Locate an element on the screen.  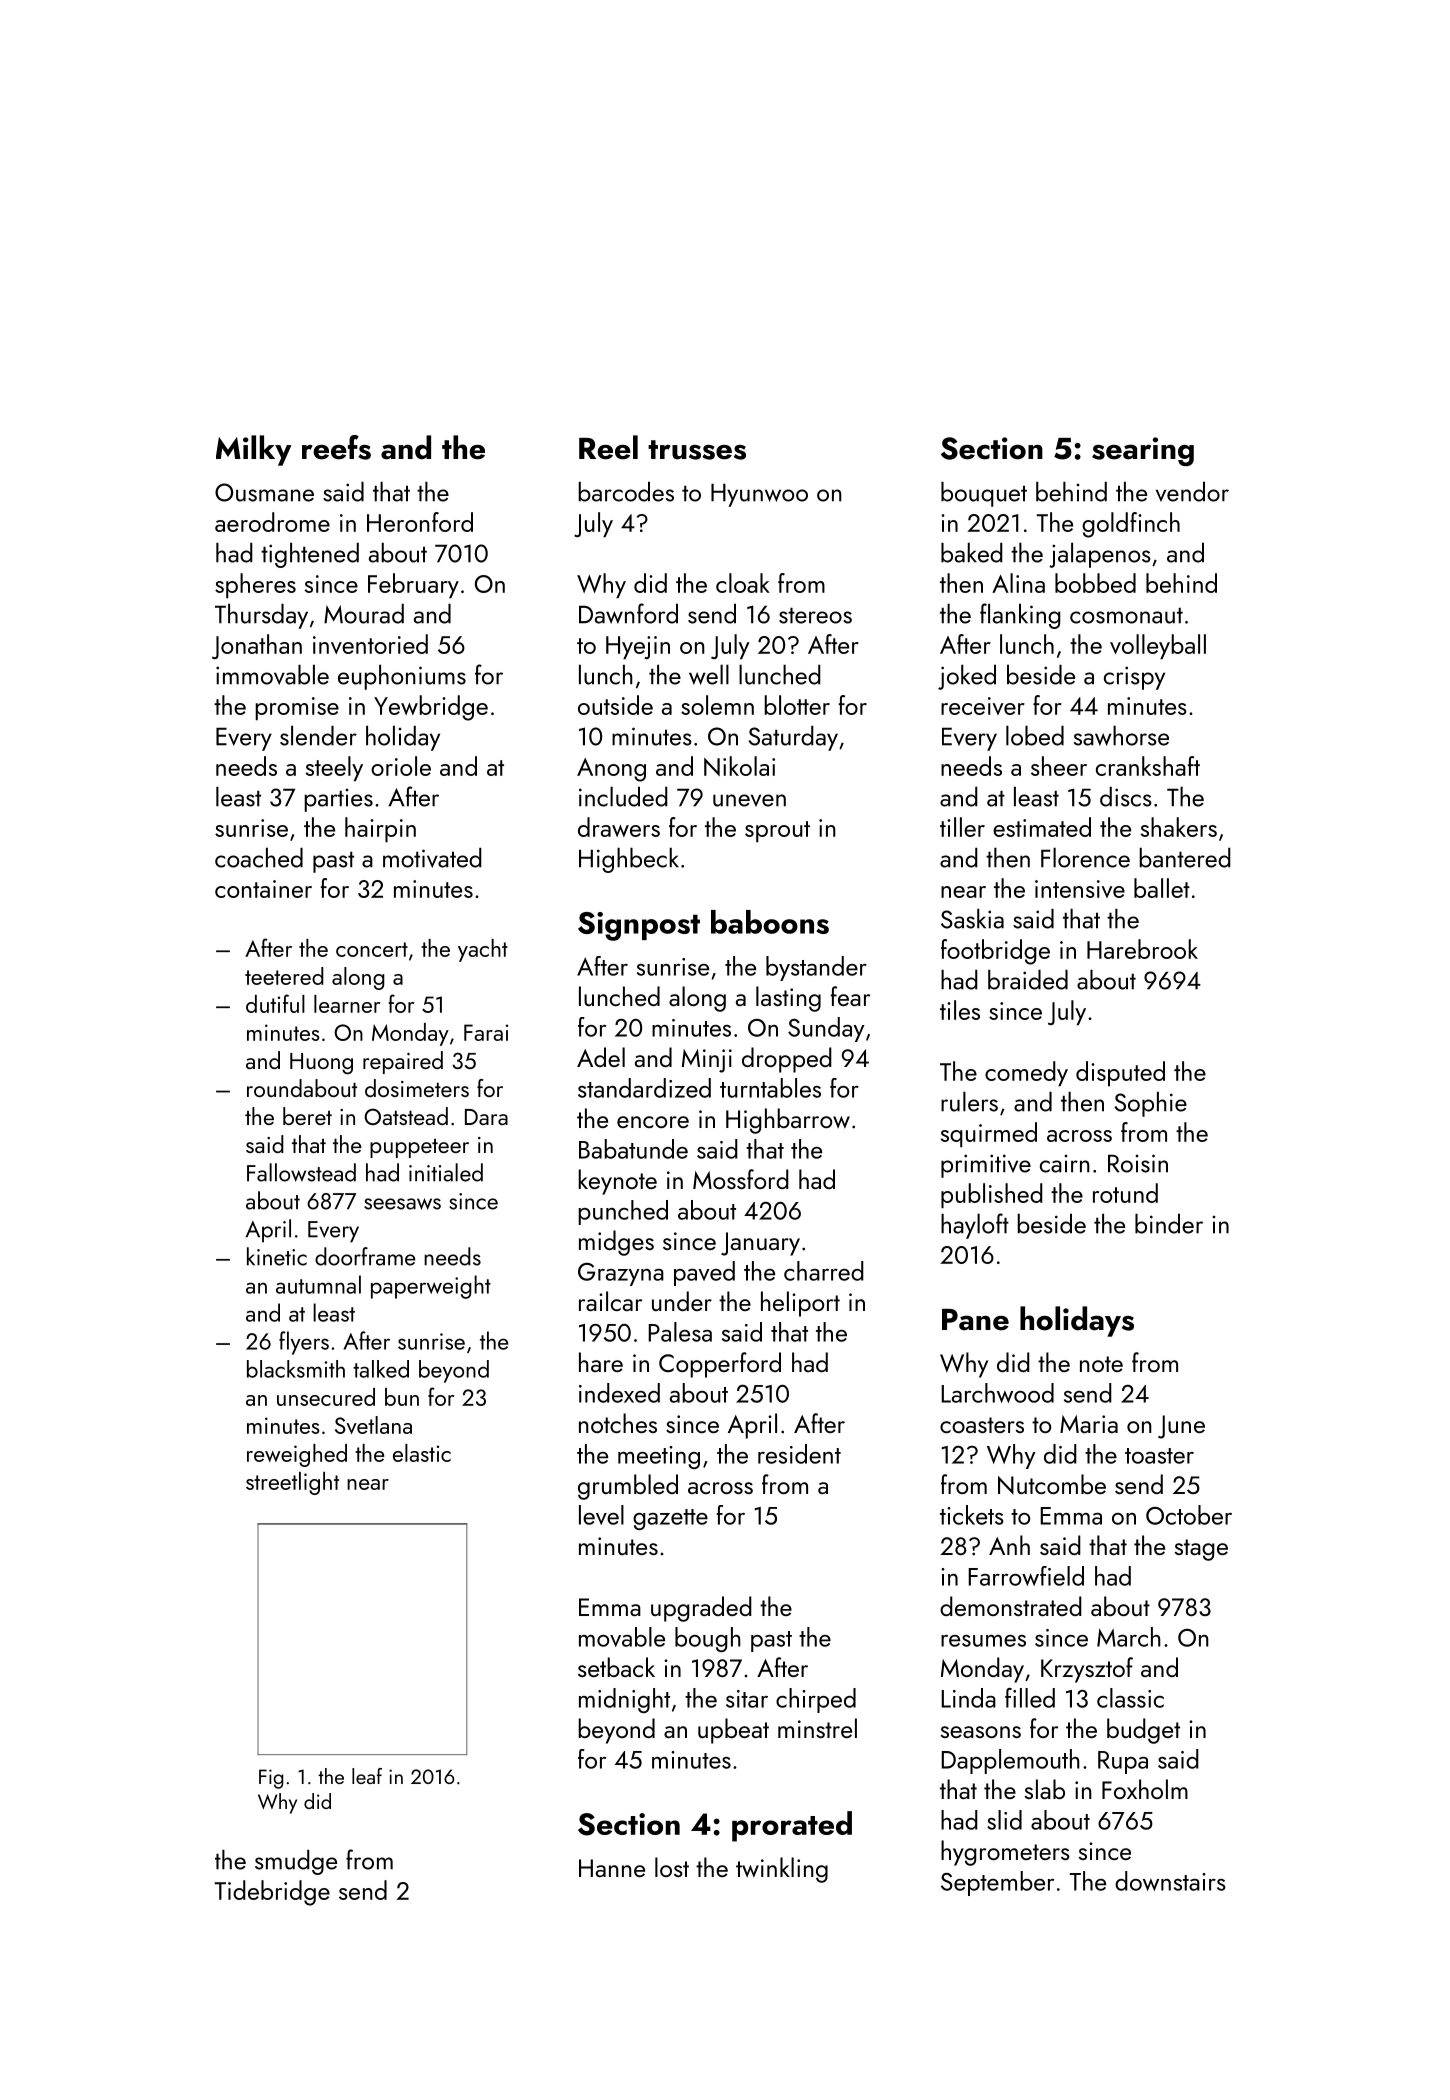
heliport is located at coordinates (800, 1304).
